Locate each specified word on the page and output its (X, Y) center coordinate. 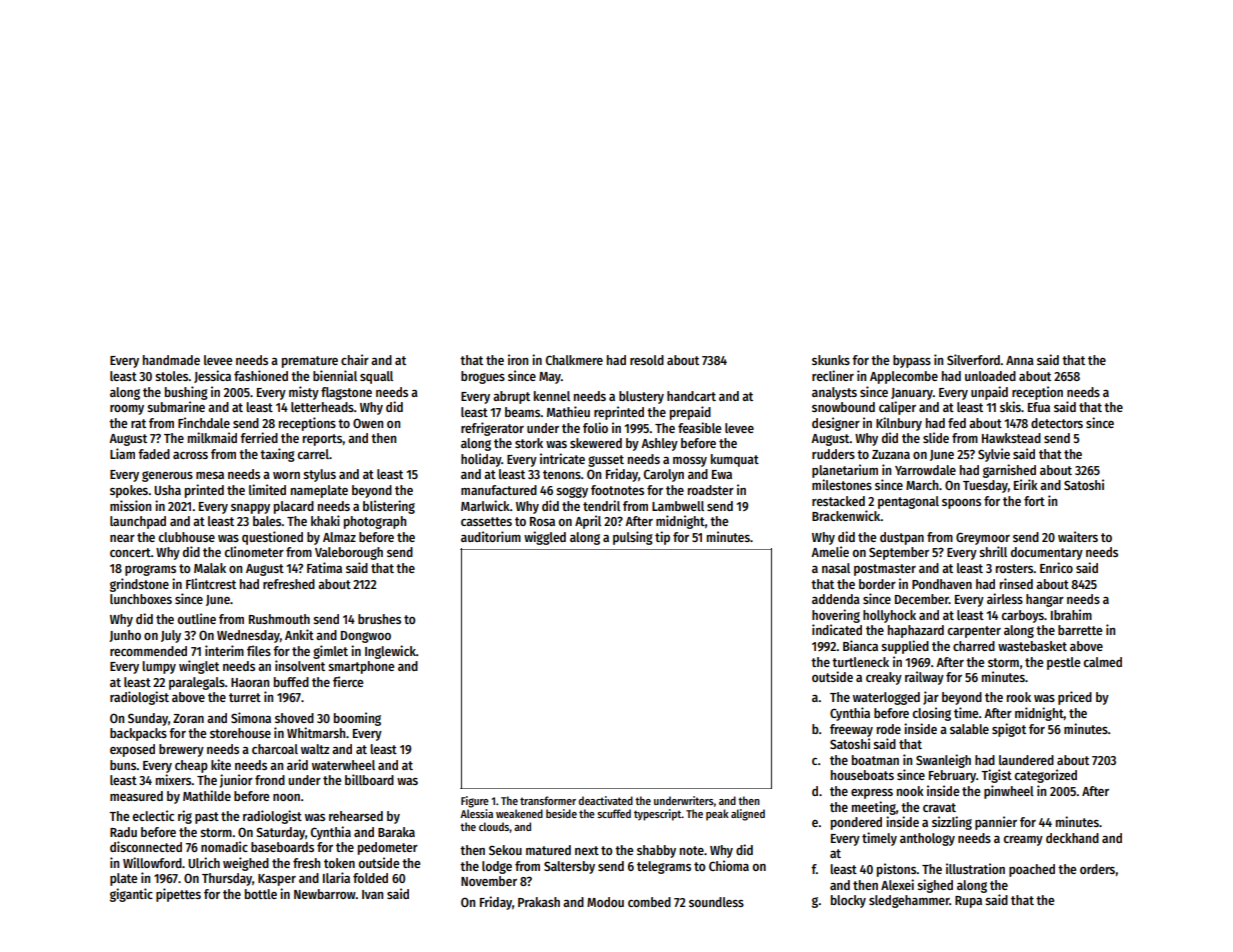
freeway (851, 730)
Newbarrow (325, 894)
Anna (1020, 360)
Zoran (188, 718)
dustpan (902, 538)
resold (647, 360)
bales (267, 521)
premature (310, 362)
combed (649, 902)
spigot (1009, 730)
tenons (562, 474)
